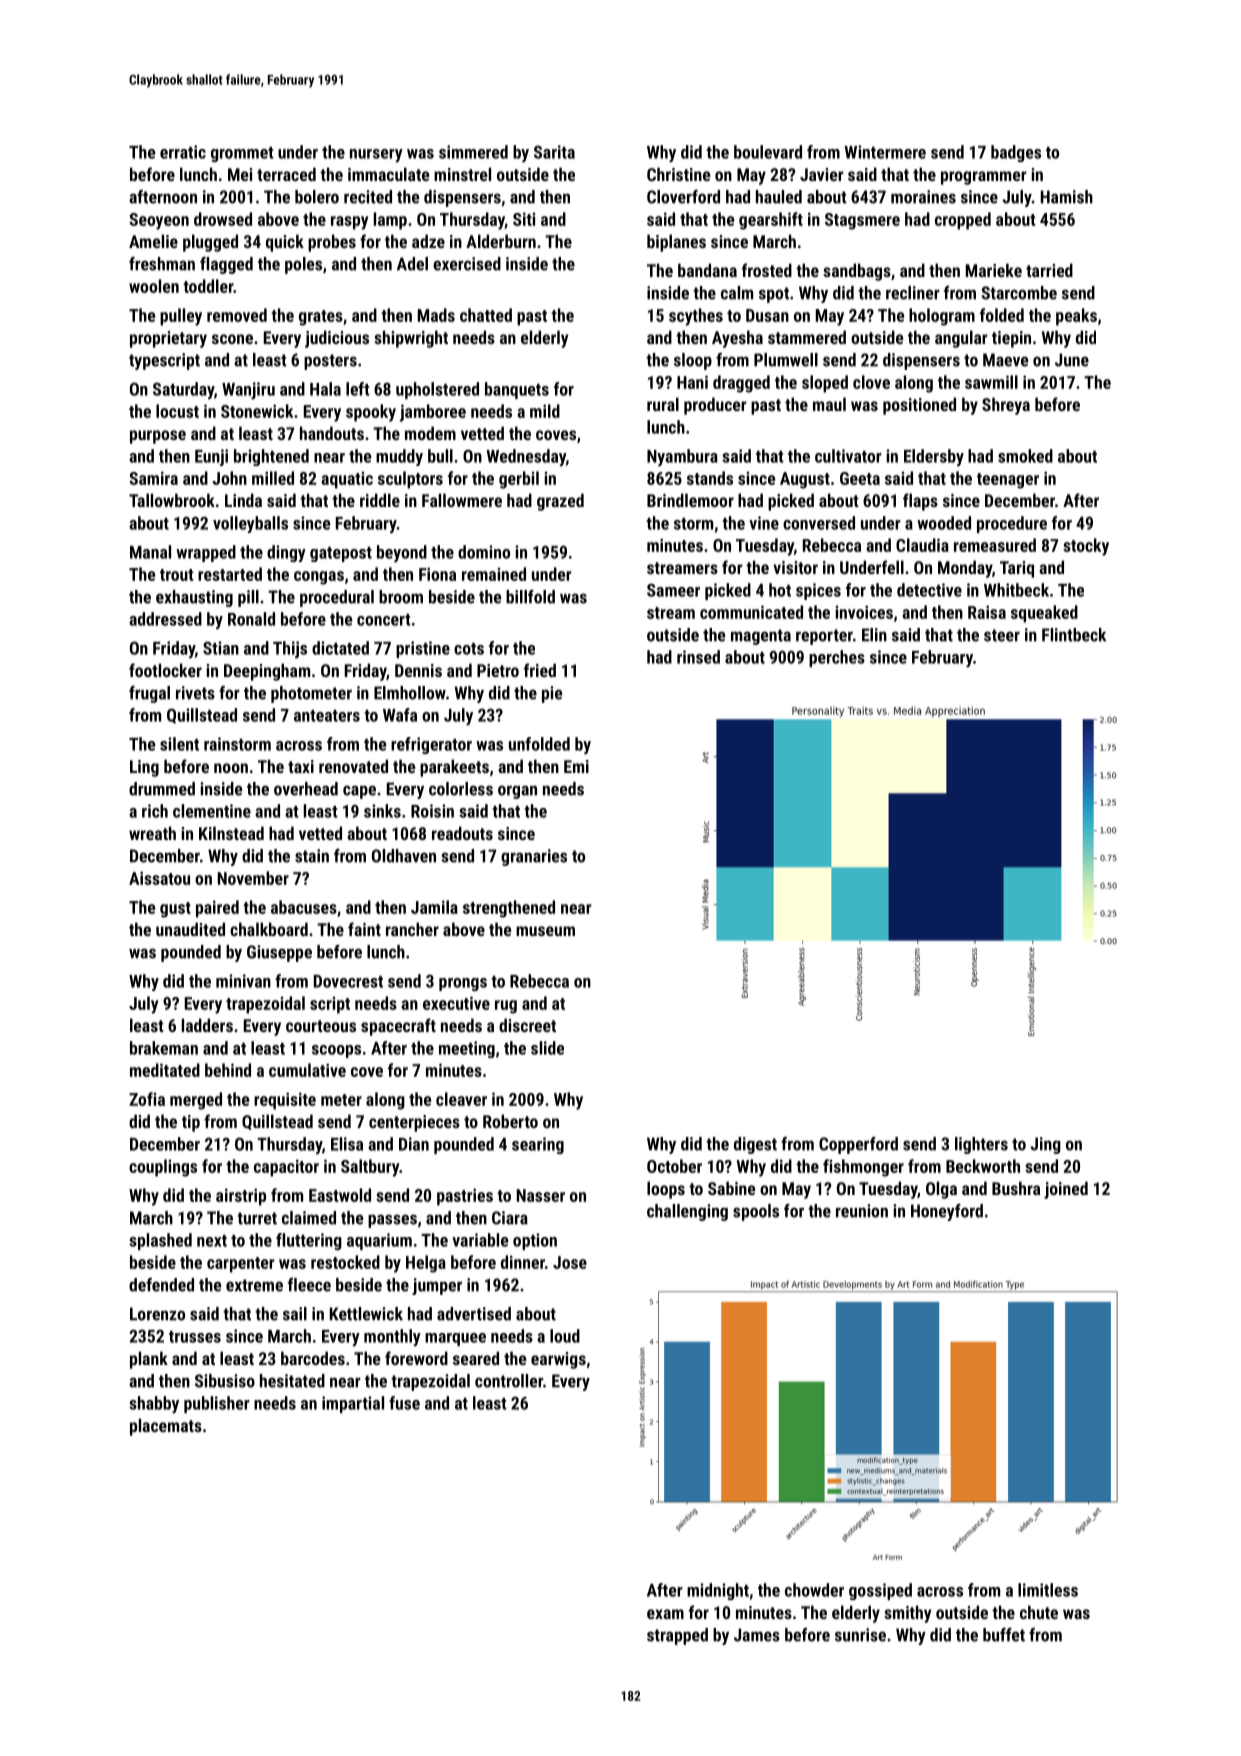  I want to click on James, so click(757, 1635).
